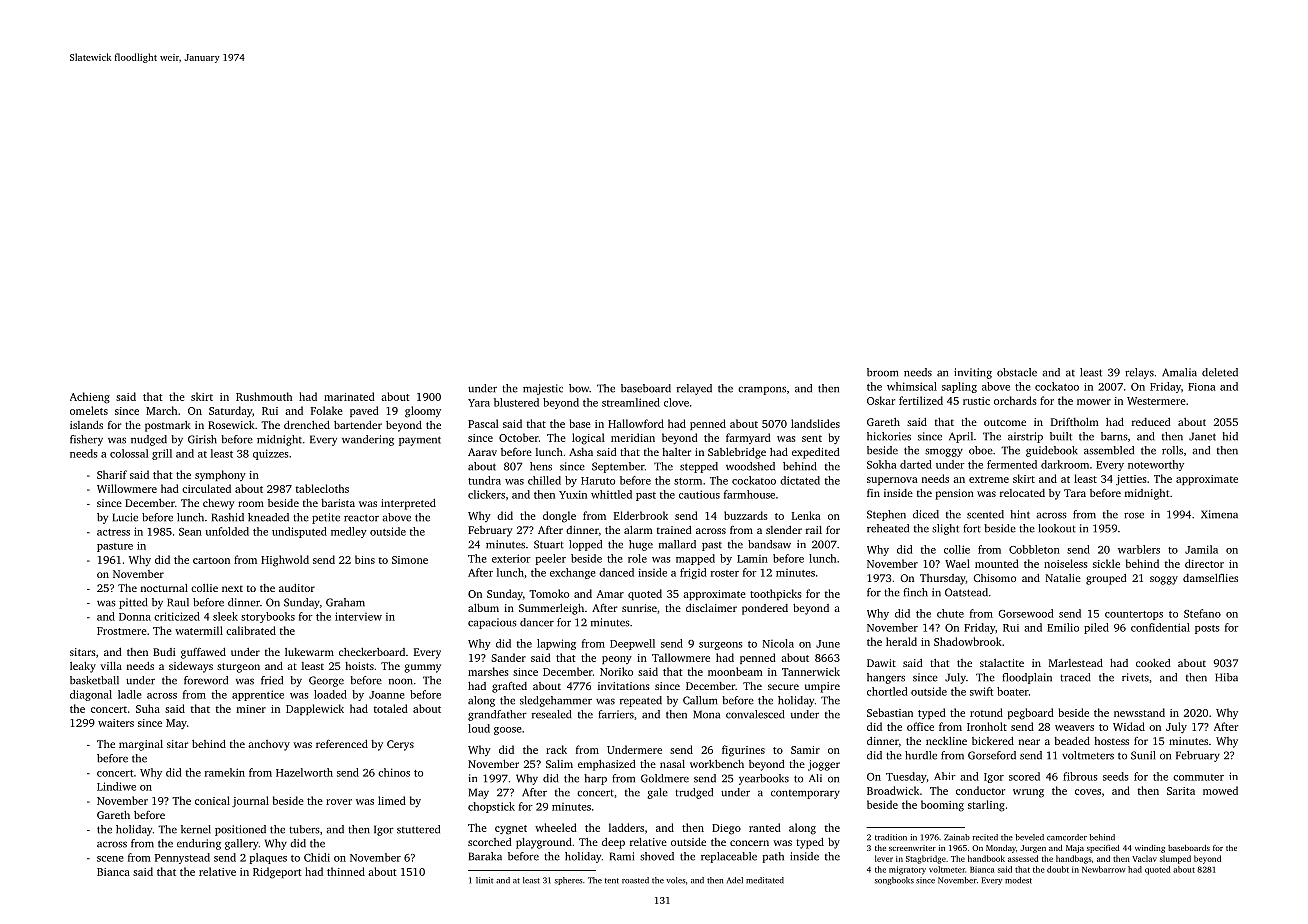 The image size is (1308, 924). What do you see at coordinates (746, 515) in the screenshot?
I see `buzzards` at bounding box center [746, 515].
